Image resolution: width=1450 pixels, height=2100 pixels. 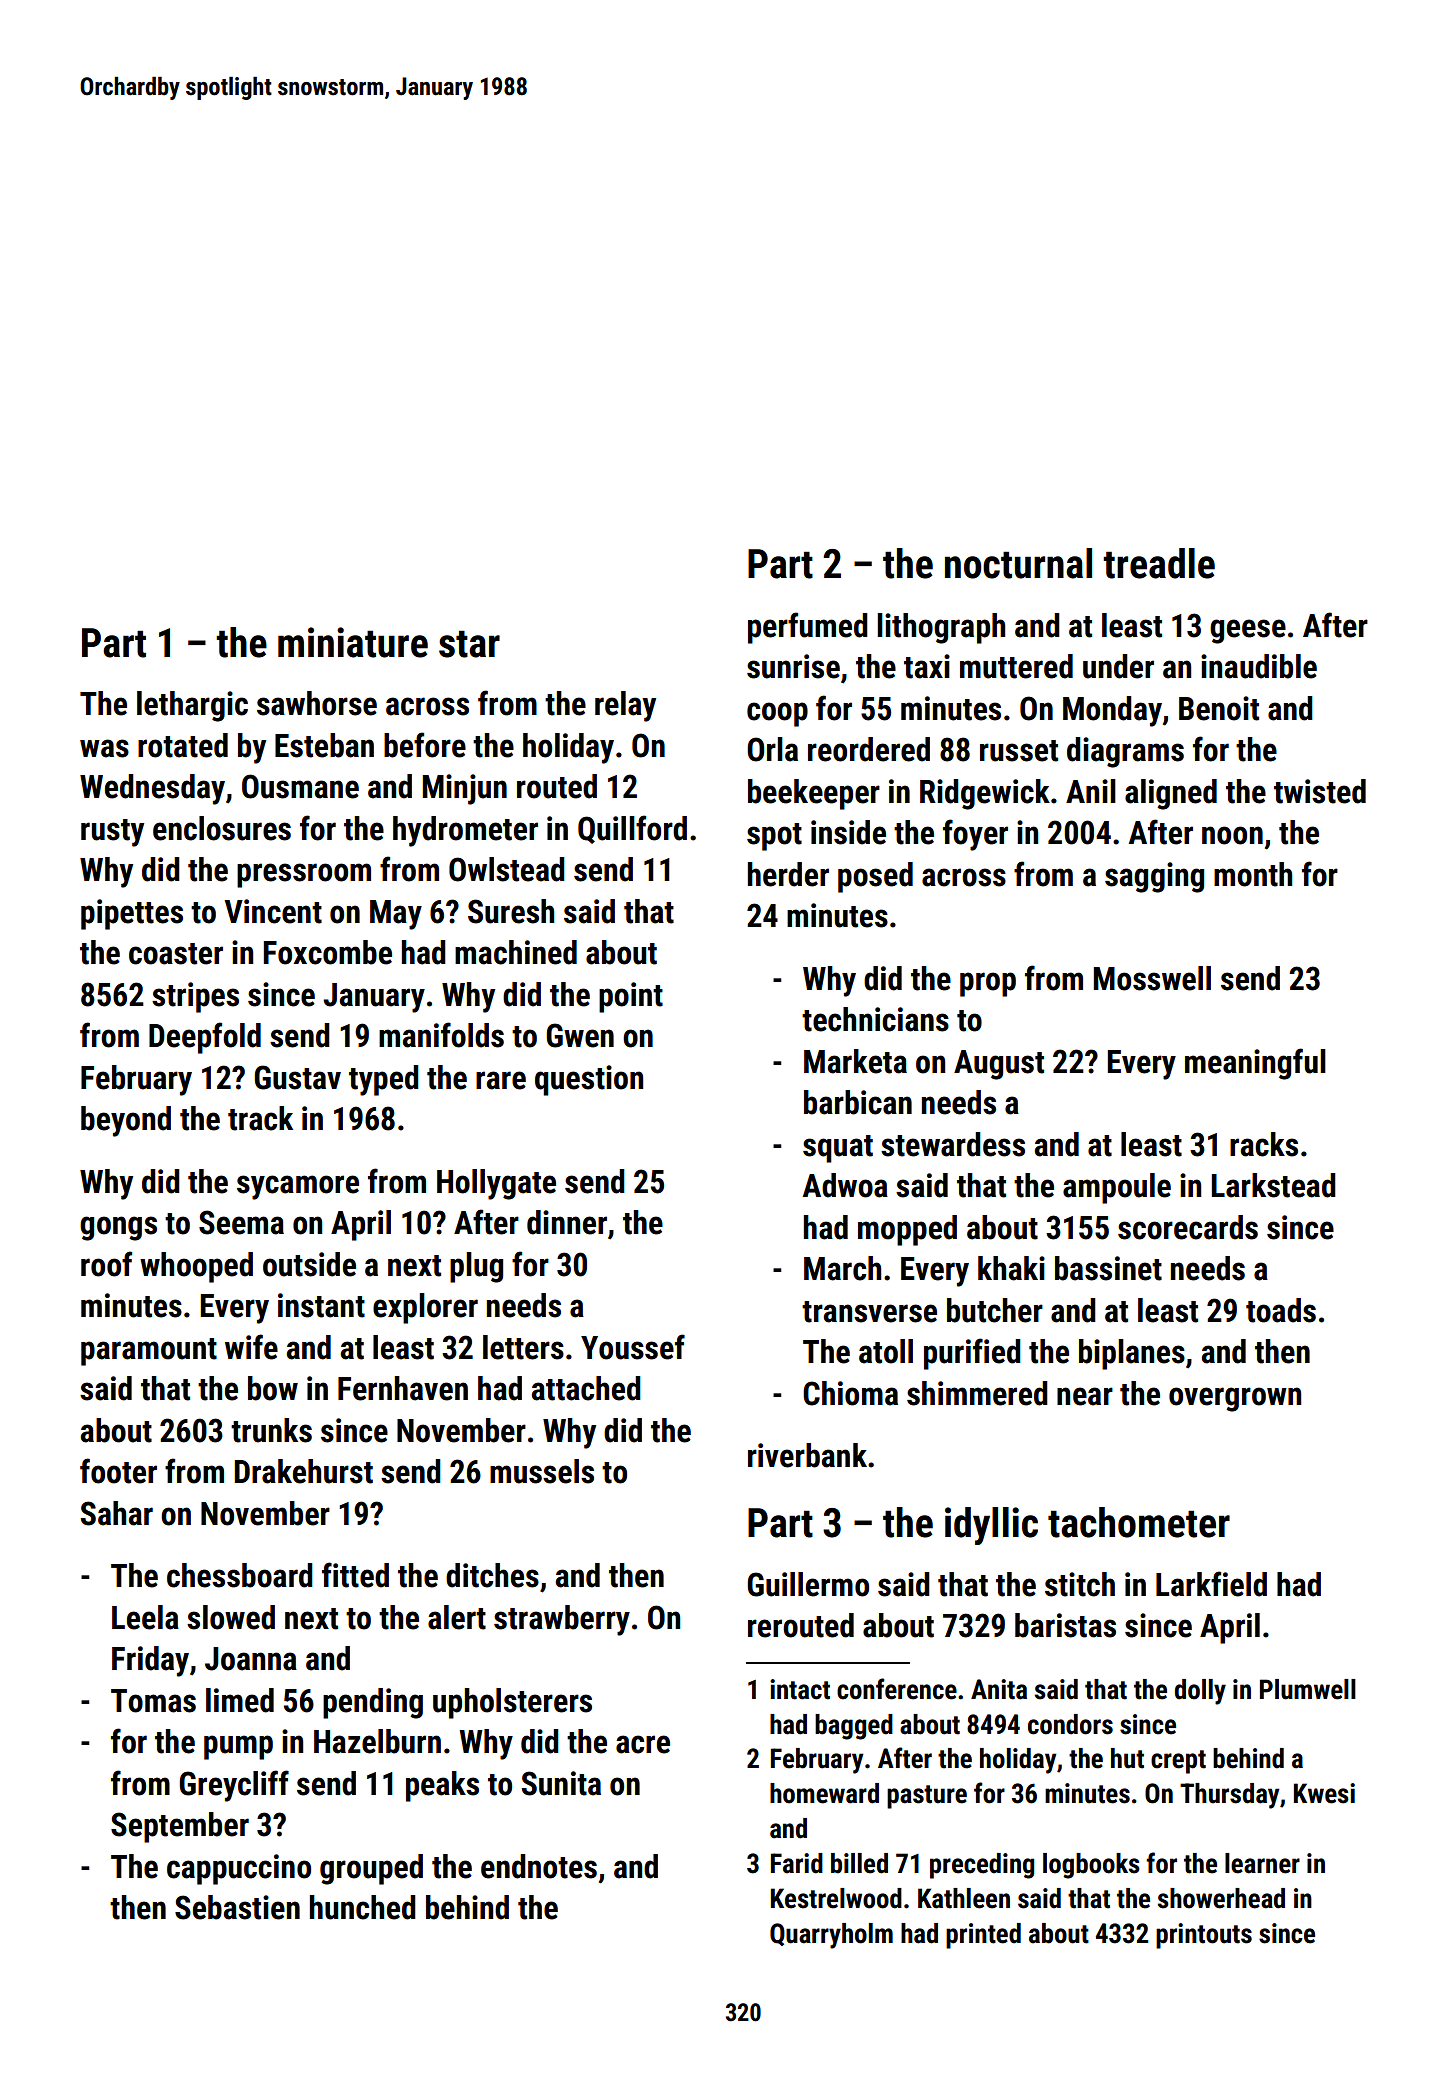 What do you see at coordinates (153, 1701) in the screenshot?
I see `Tomas` at bounding box center [153, 1701].
